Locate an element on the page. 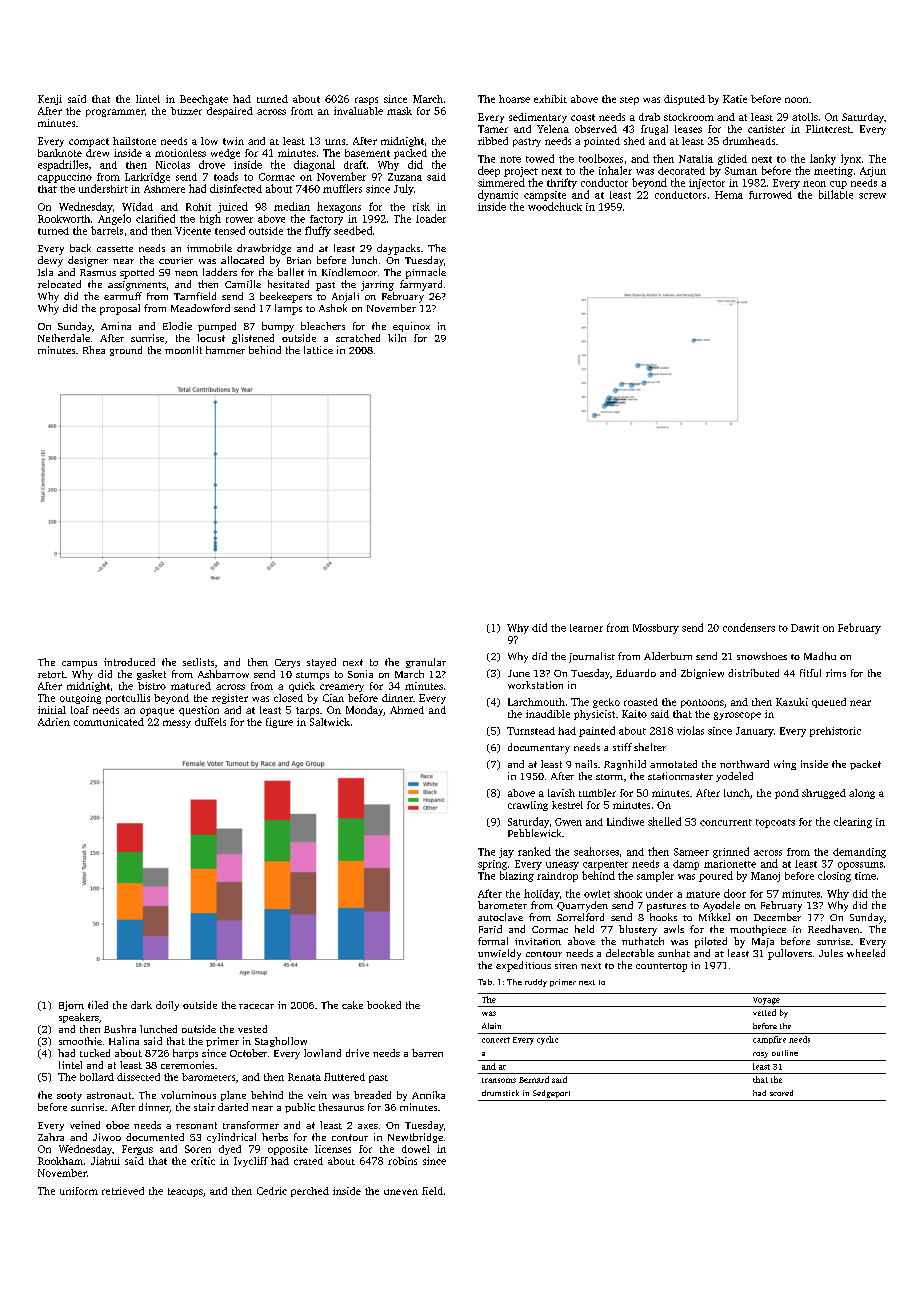  decorated is located at coordinates (681, 171).
